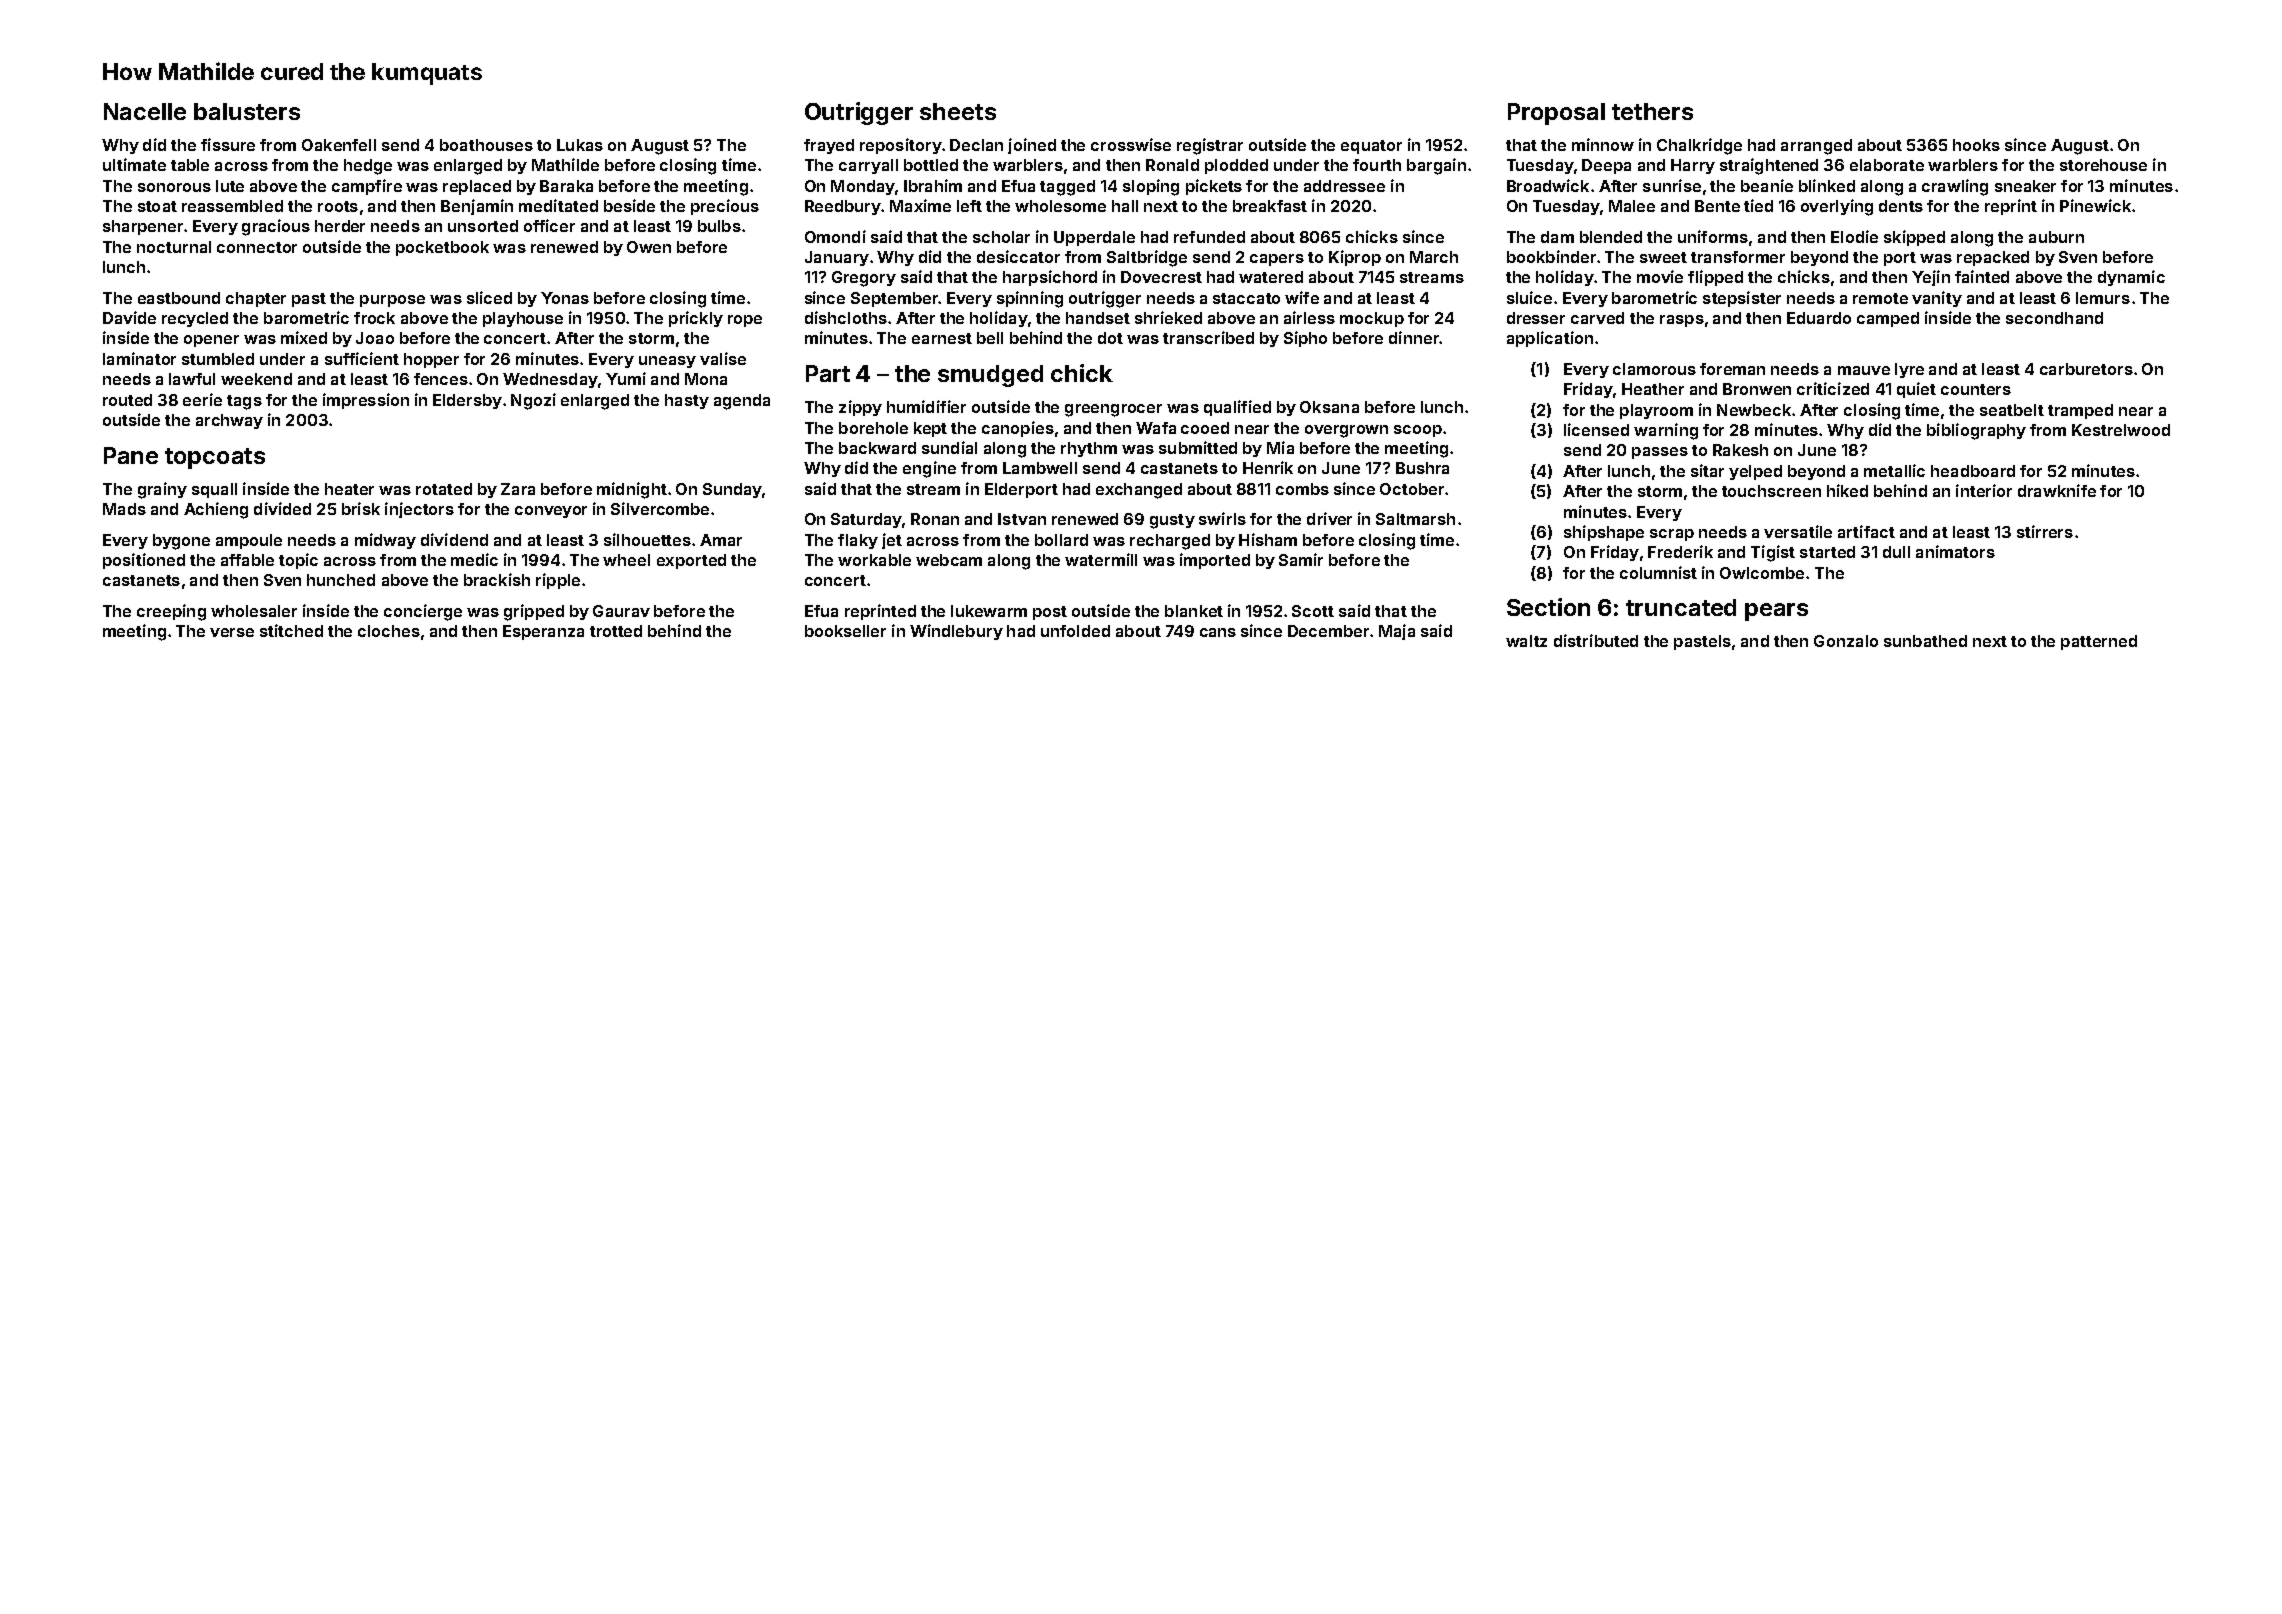 The width and height of the screenshot is (2282, 1614). Describe the element at coordinates (477, 207) in the screenshot. I see `Benjamin` at that location.
